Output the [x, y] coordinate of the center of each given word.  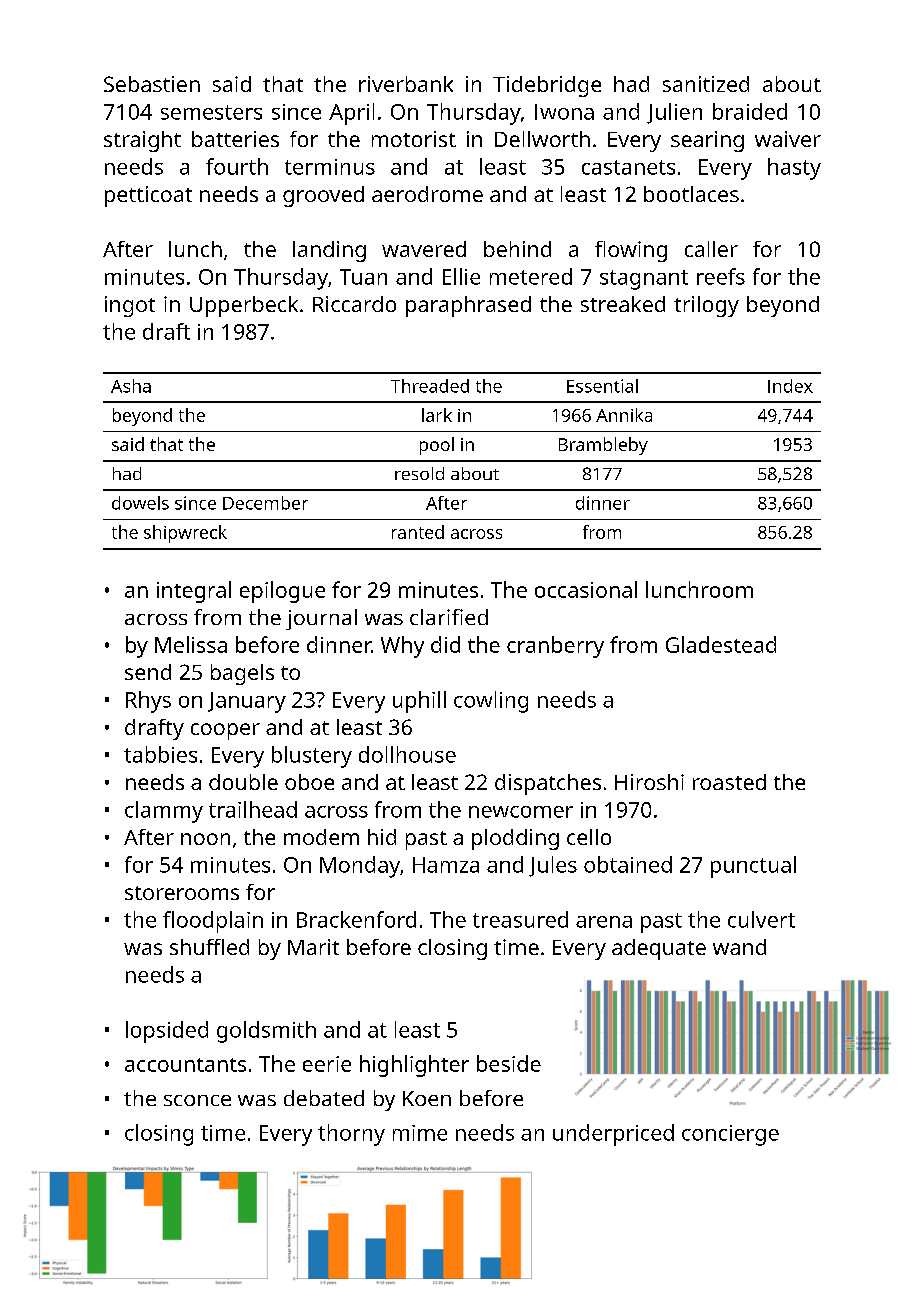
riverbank [406, 84]
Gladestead [721, 644]
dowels [140, 503]
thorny [351, 1135]
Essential [602, 386]
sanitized [706, 84]
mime [420, 1133]
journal [321, 619]
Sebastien [152, 84]
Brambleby [603, 446]
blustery [312, 757]
